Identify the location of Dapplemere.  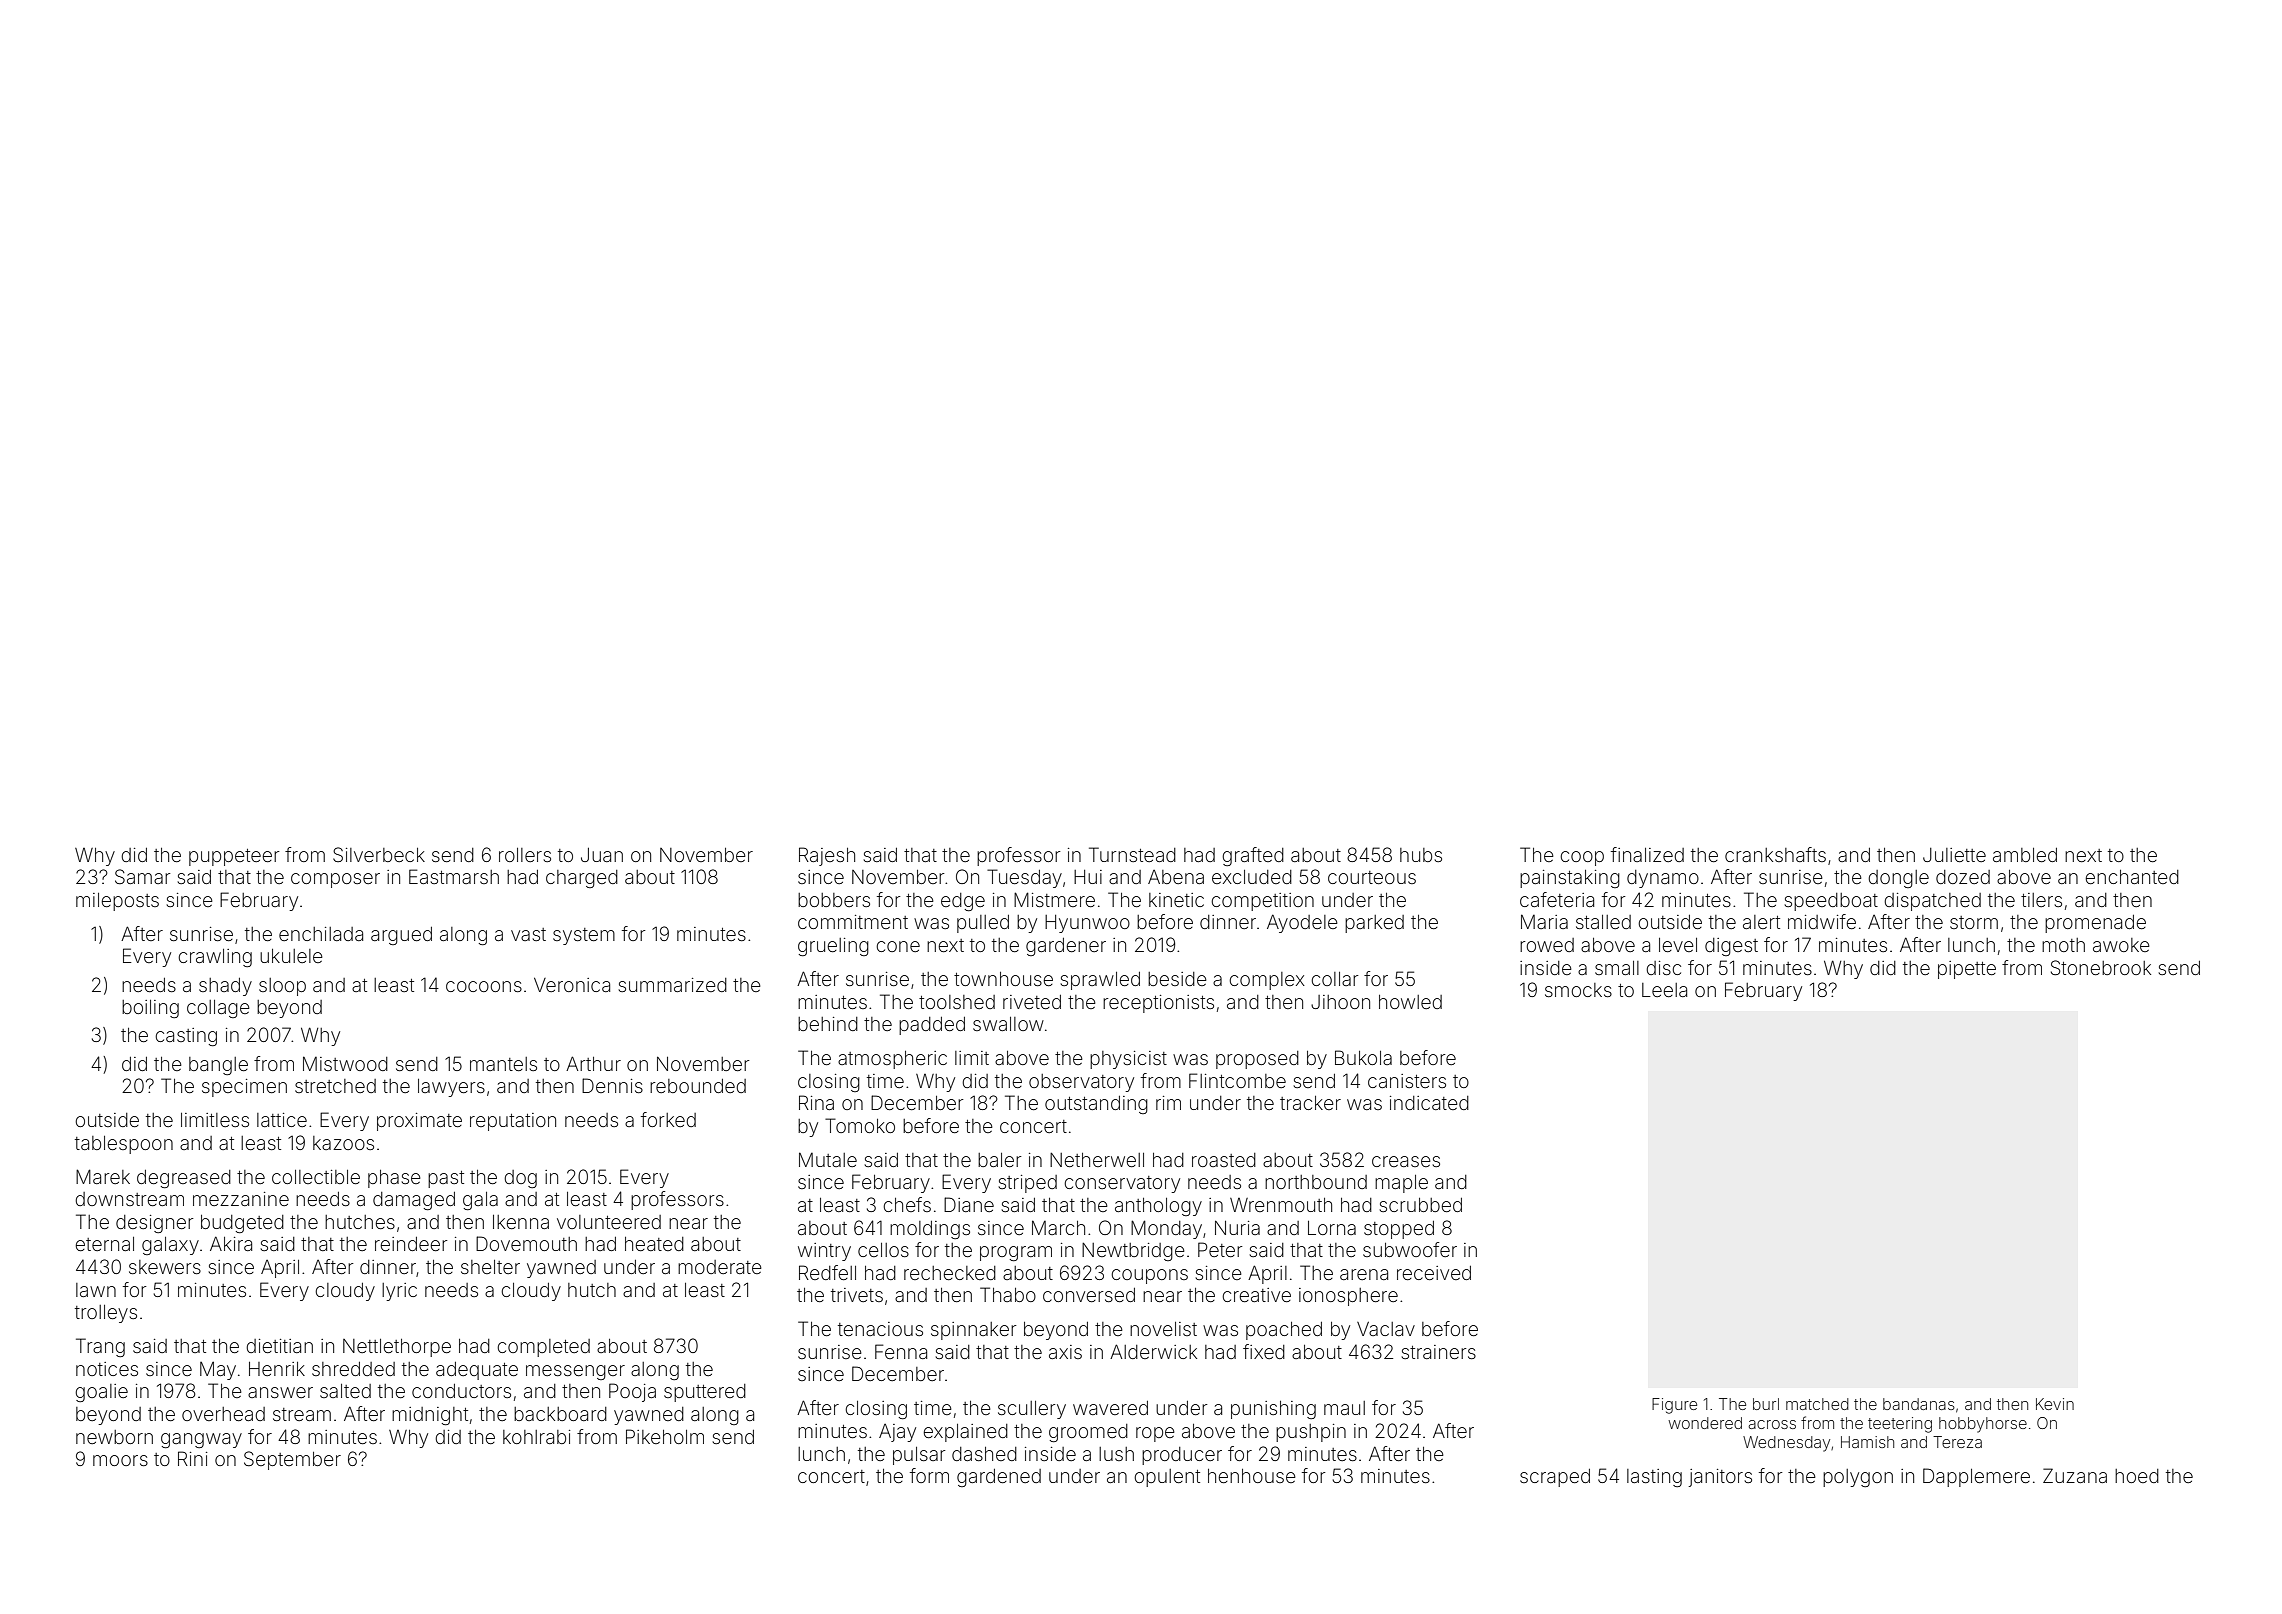
(1976, 1477).
